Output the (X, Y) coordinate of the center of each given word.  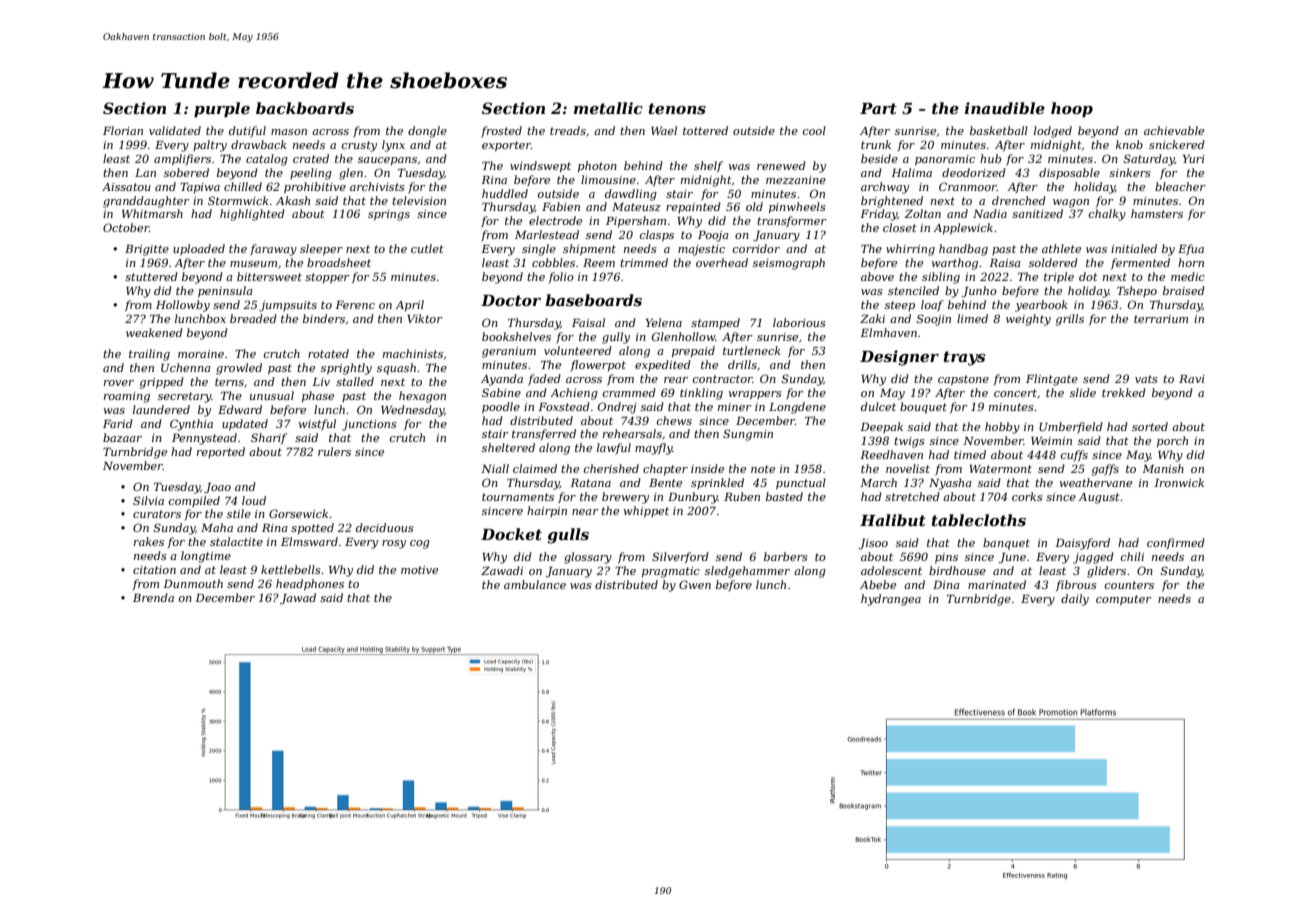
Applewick (963, 229)
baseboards (593, 300)
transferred (544, 434)
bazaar (122, 437)
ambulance (535, 584)
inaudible (1005, 108)
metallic (608, 108)
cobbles (553, 262)
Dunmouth (193, 583)
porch (1172, 442)
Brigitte (147, 250)
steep (900, 306)
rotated (328, 353)
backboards (305, 108)
